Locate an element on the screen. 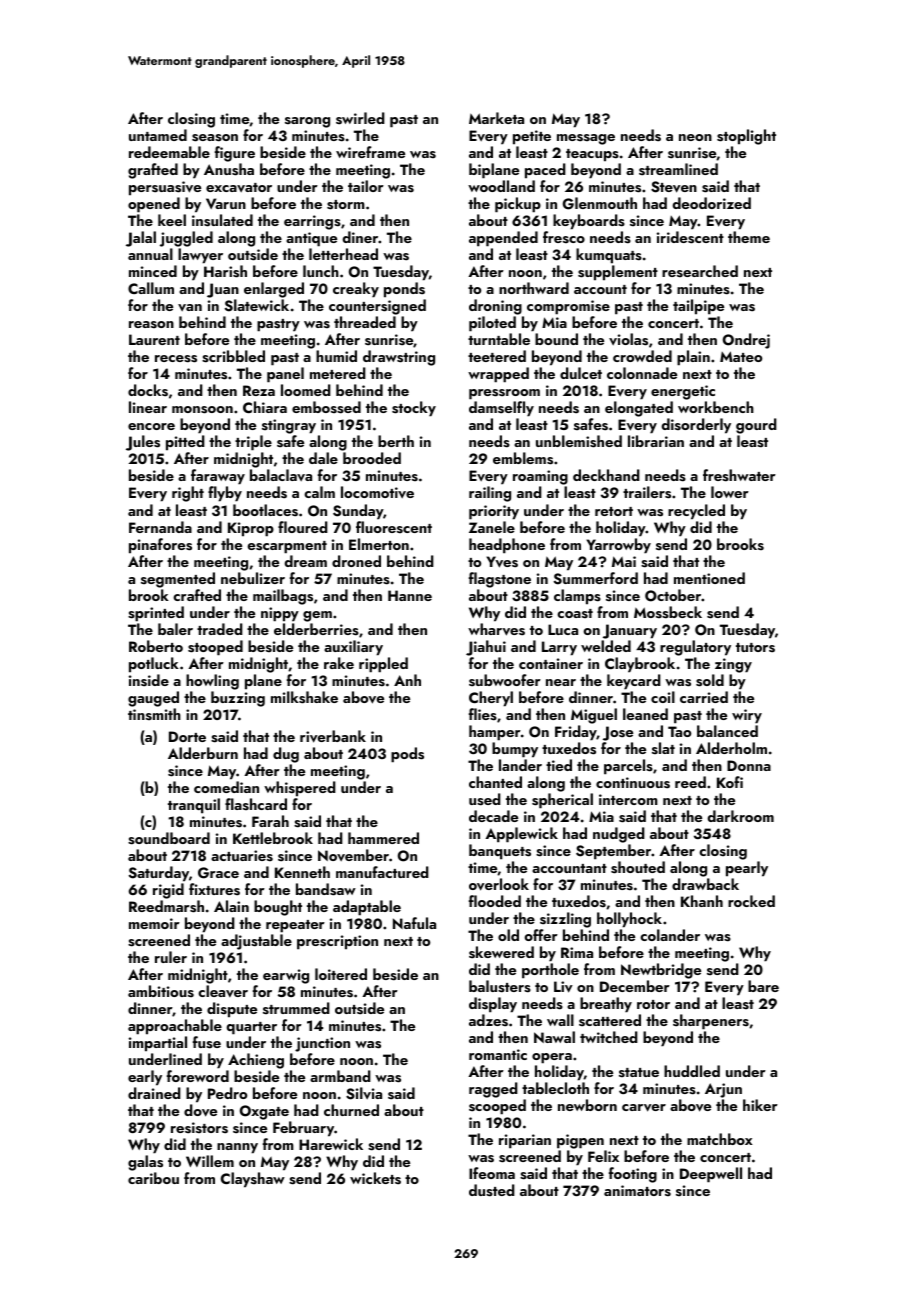 This screenshot has height=1316, width=908. wiry is located at coordinates (747, 716).
